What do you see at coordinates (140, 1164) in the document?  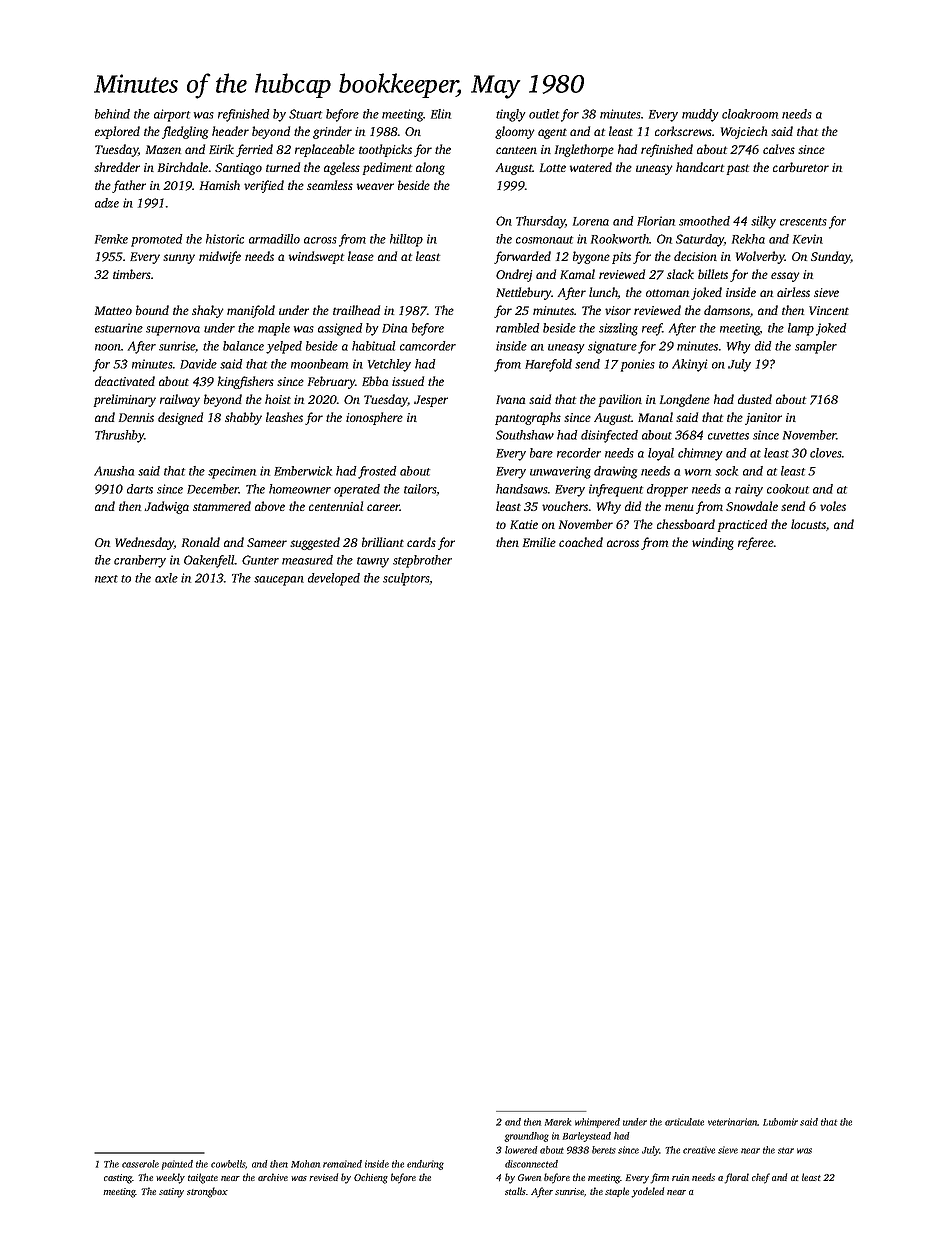 I see `casserole` at bounding box center [140, 1164].
